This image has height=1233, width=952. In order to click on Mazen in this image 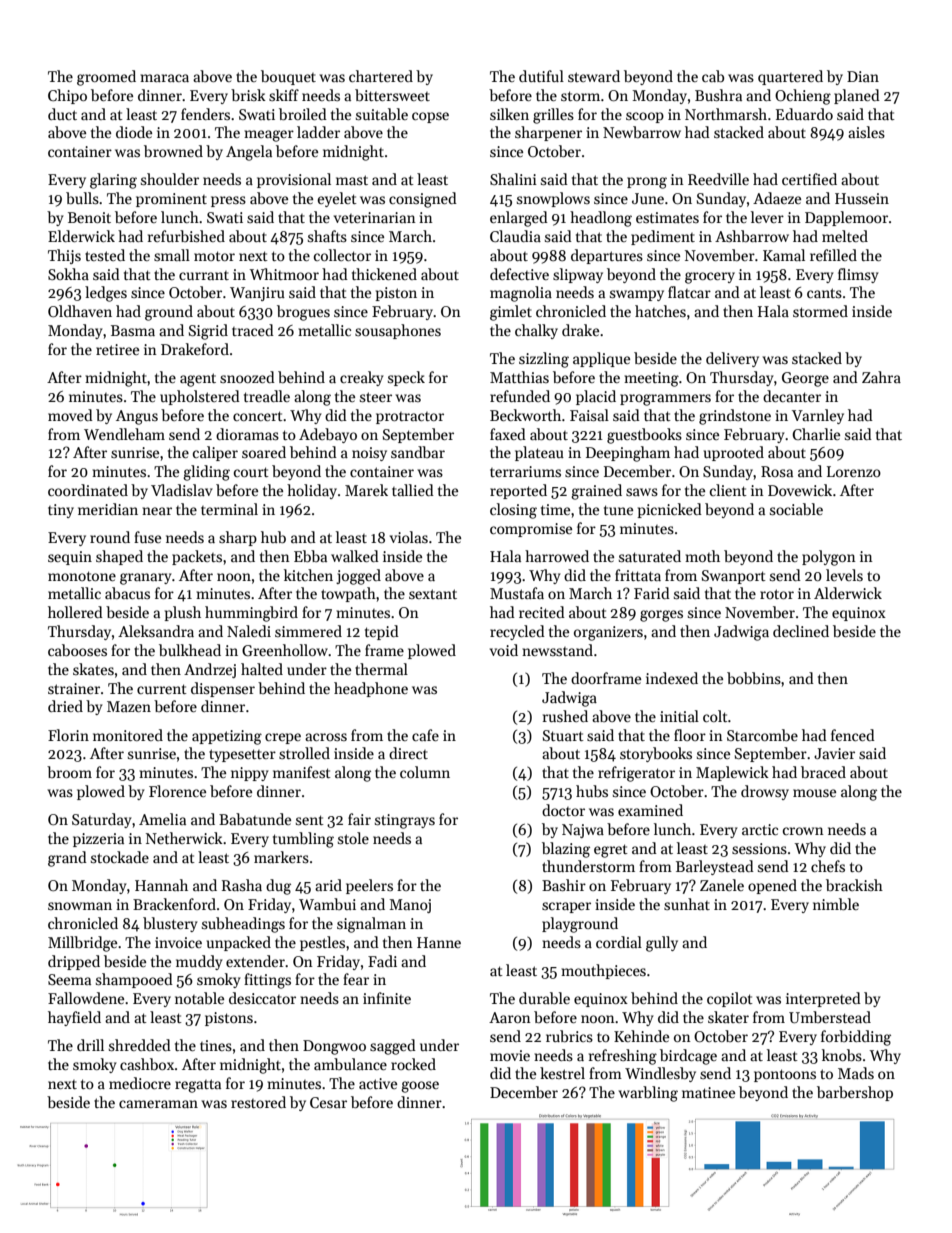, I will do `click(129, 706)`.
